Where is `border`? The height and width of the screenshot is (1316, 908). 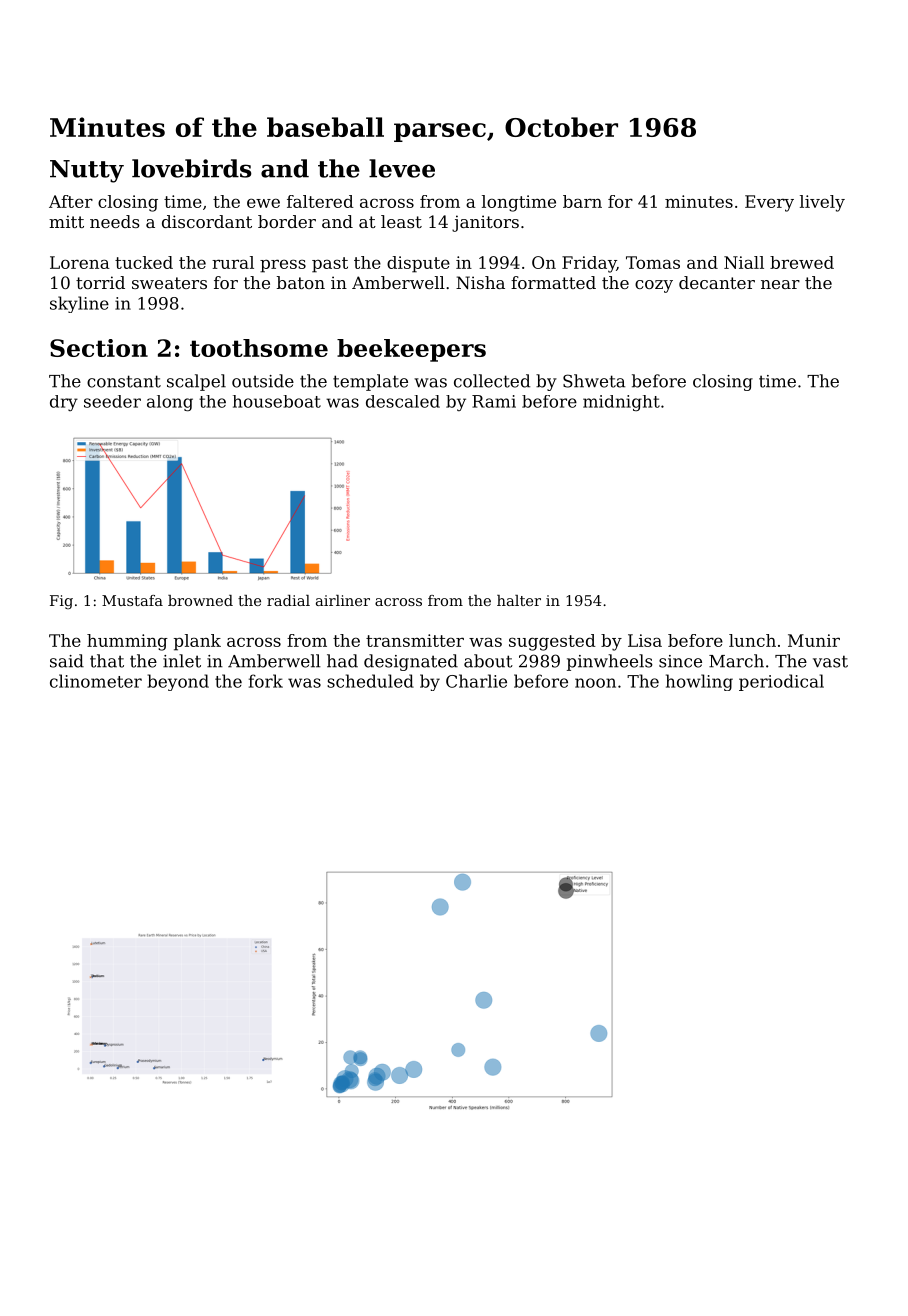
border is located at coordinates (287, 221).
